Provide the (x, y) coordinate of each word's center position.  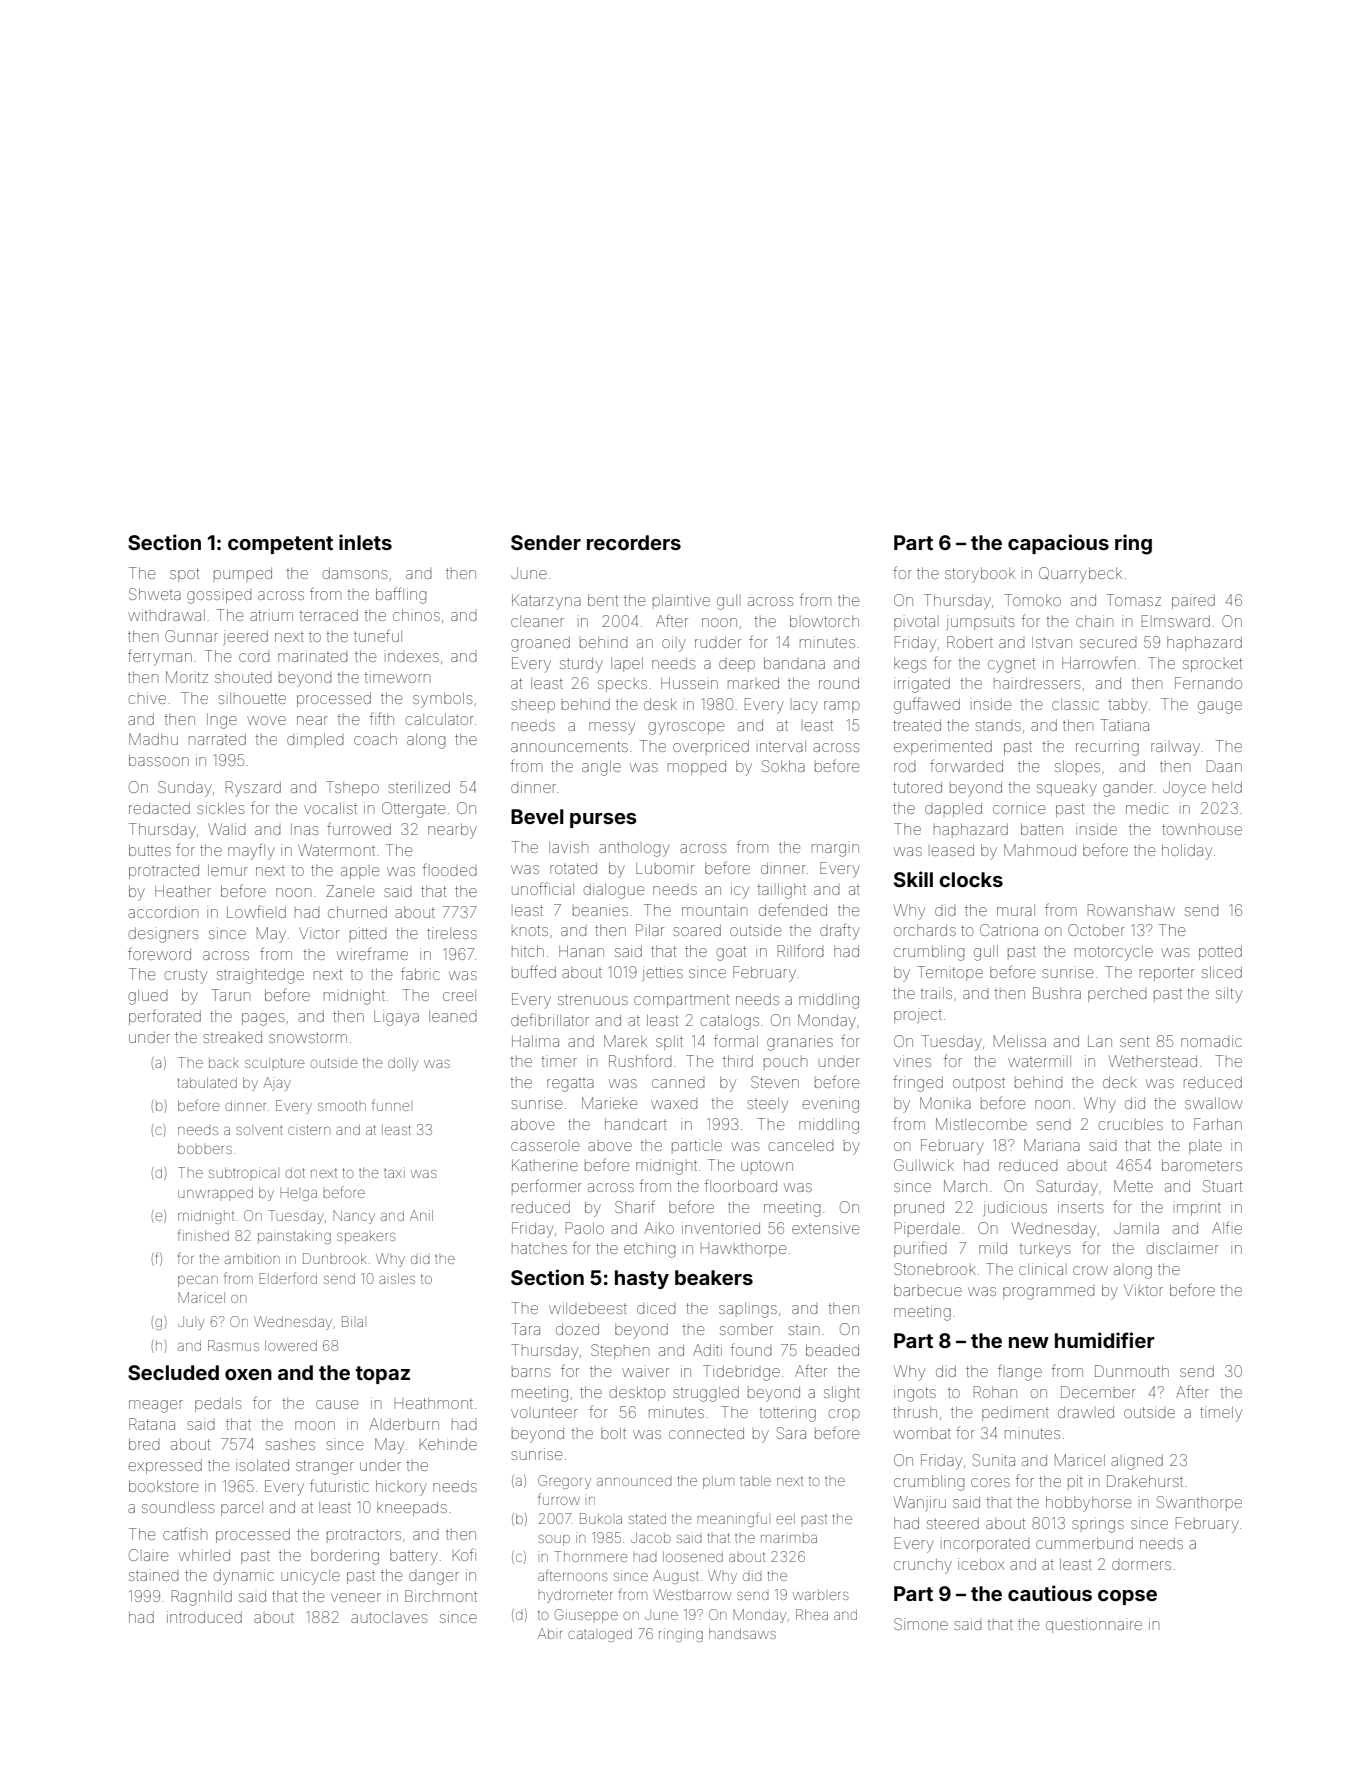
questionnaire (1094, 1625)
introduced (204, 1617)
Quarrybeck (1080, 575)
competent (280, 545)
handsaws (742, 1633)
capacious (1058, 544)
